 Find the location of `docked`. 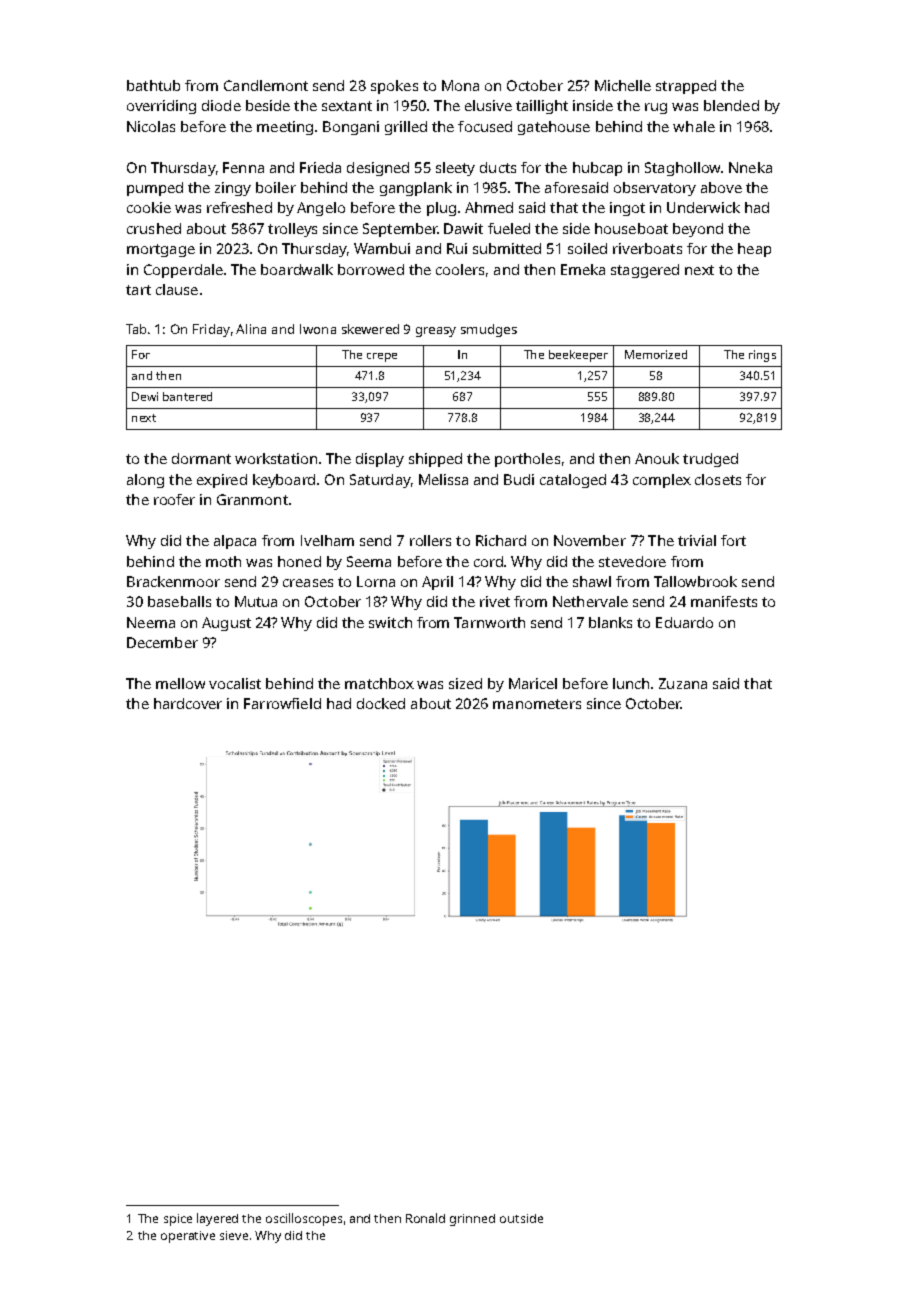

docked is located at coordinates (381, 703).
